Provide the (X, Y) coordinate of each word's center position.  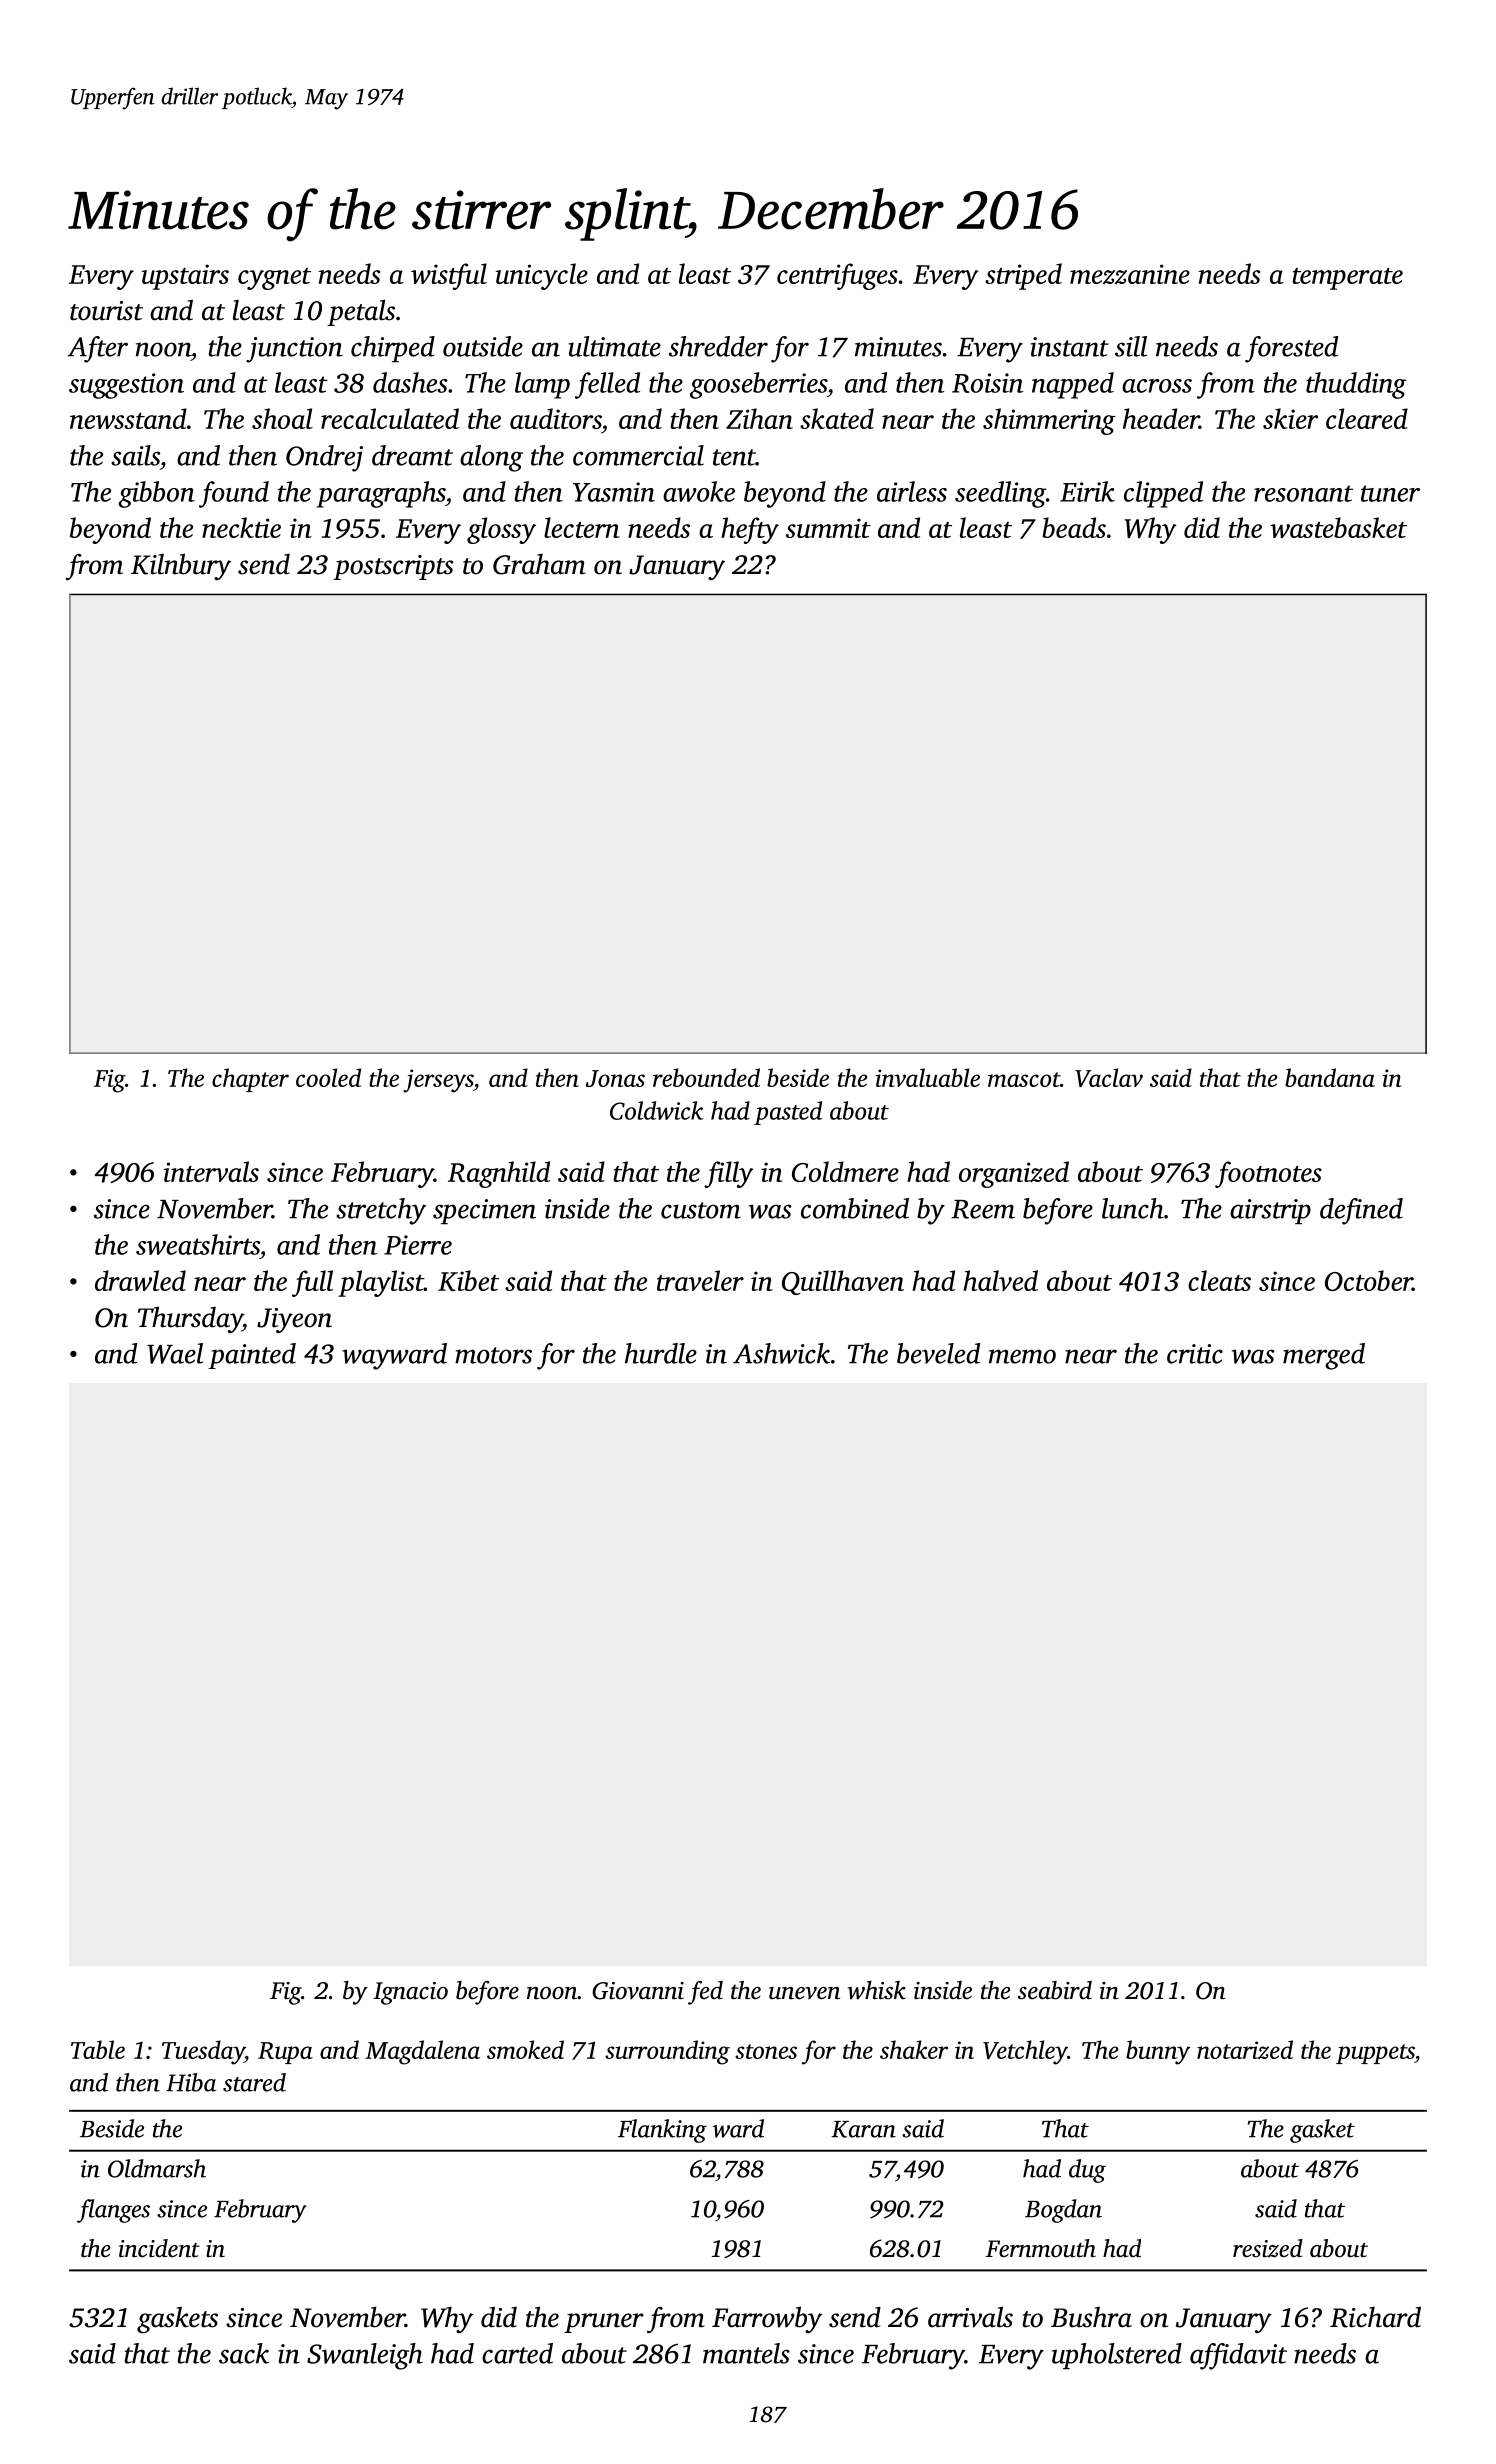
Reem (983, 1209)
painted (252, 1356)
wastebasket (1338, 527)
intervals (211, 1171)
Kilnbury (181, 566)
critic (1195, 1354)
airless (912, 491)
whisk (877, 1990)
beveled (938, 1353)
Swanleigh (365, 2356)
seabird (1055, 1990)
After (98, 349)
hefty (750, 530)
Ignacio (410, 1993)
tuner (1390, 493)
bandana (1330, 1077)
